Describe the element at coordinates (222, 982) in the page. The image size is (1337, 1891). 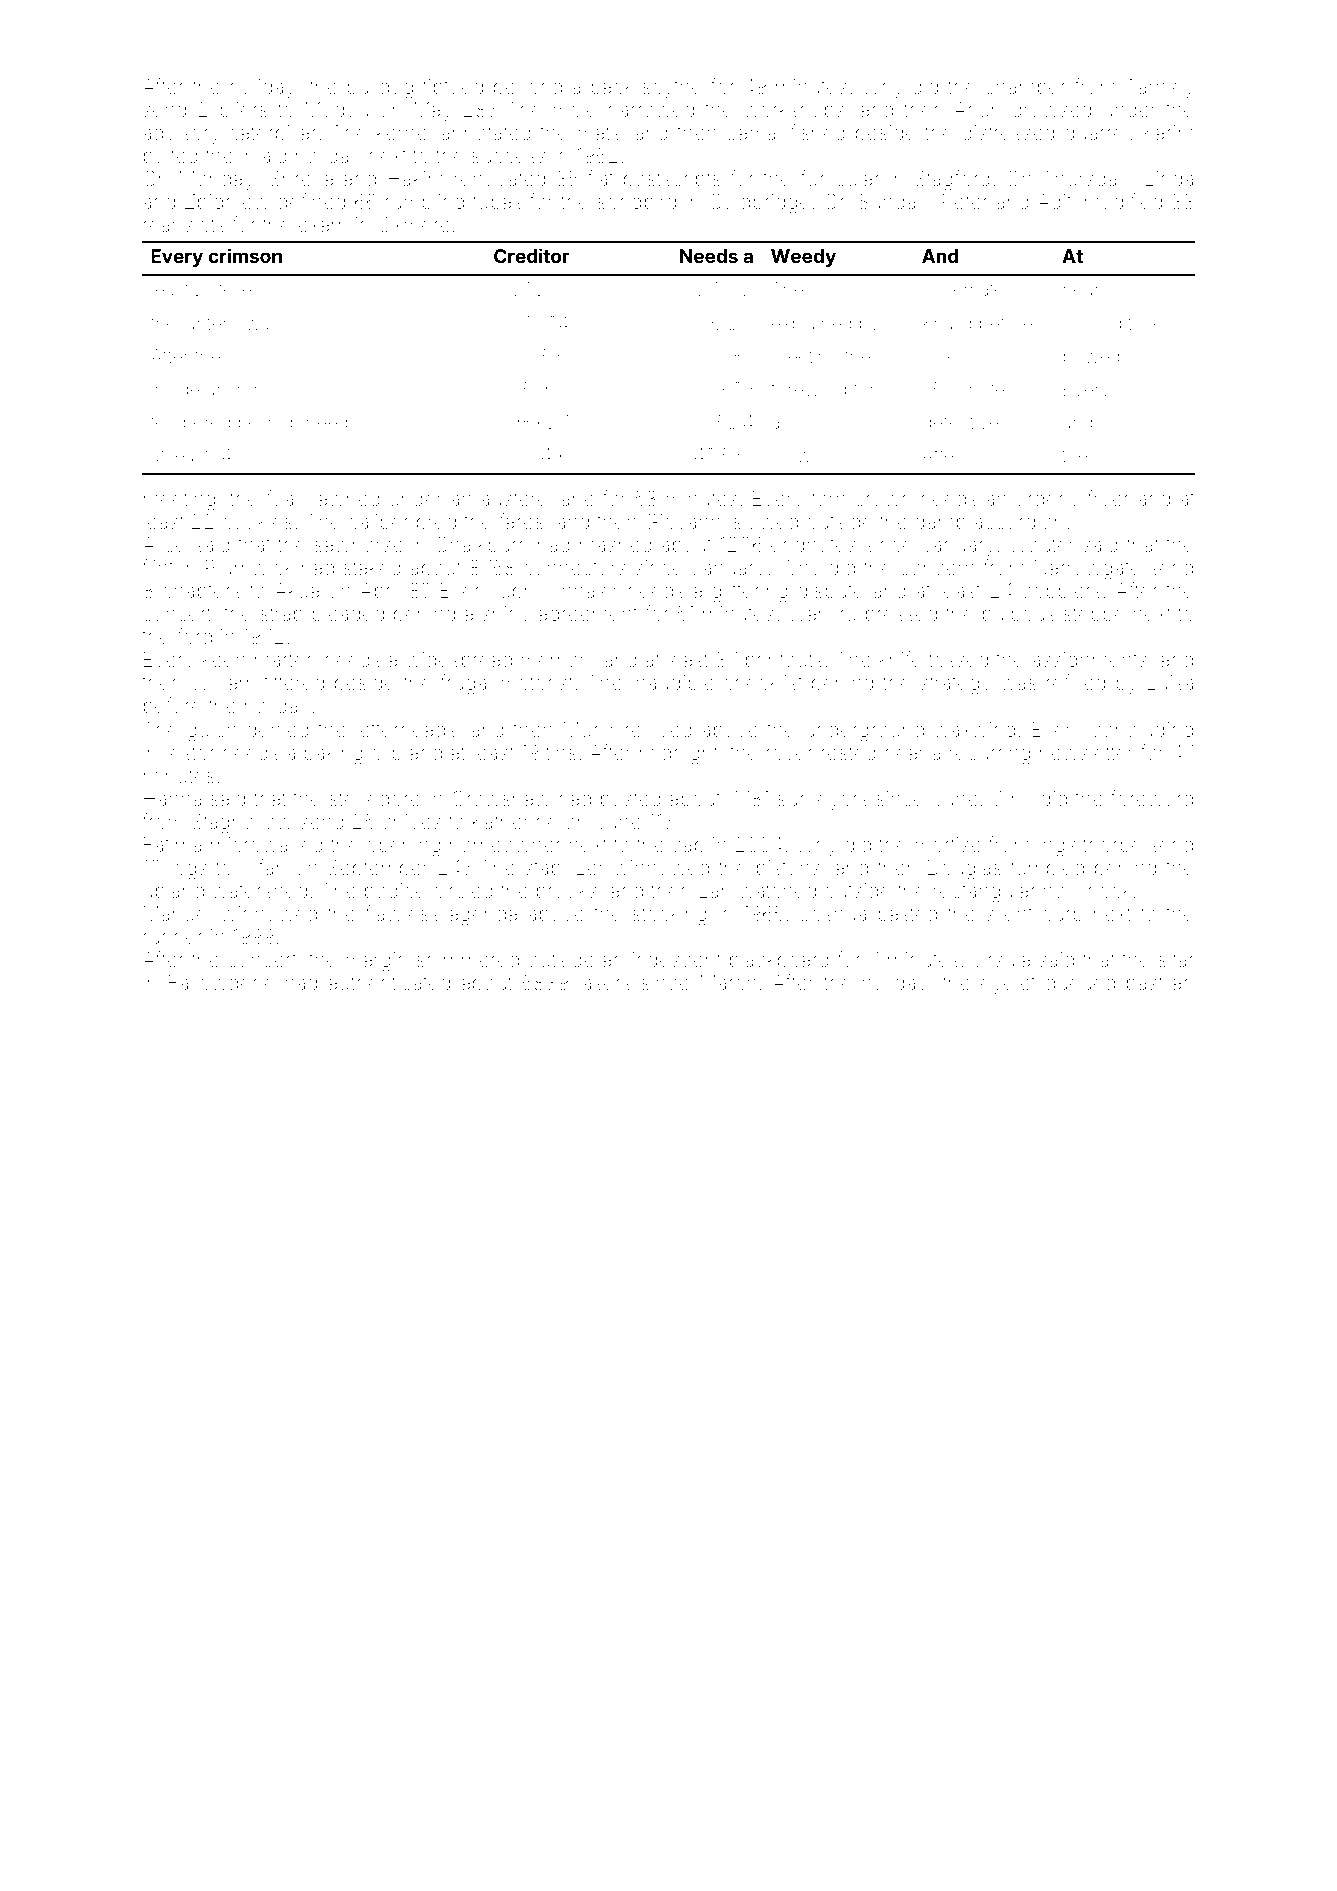
I see `Fallowdene` at that location.
